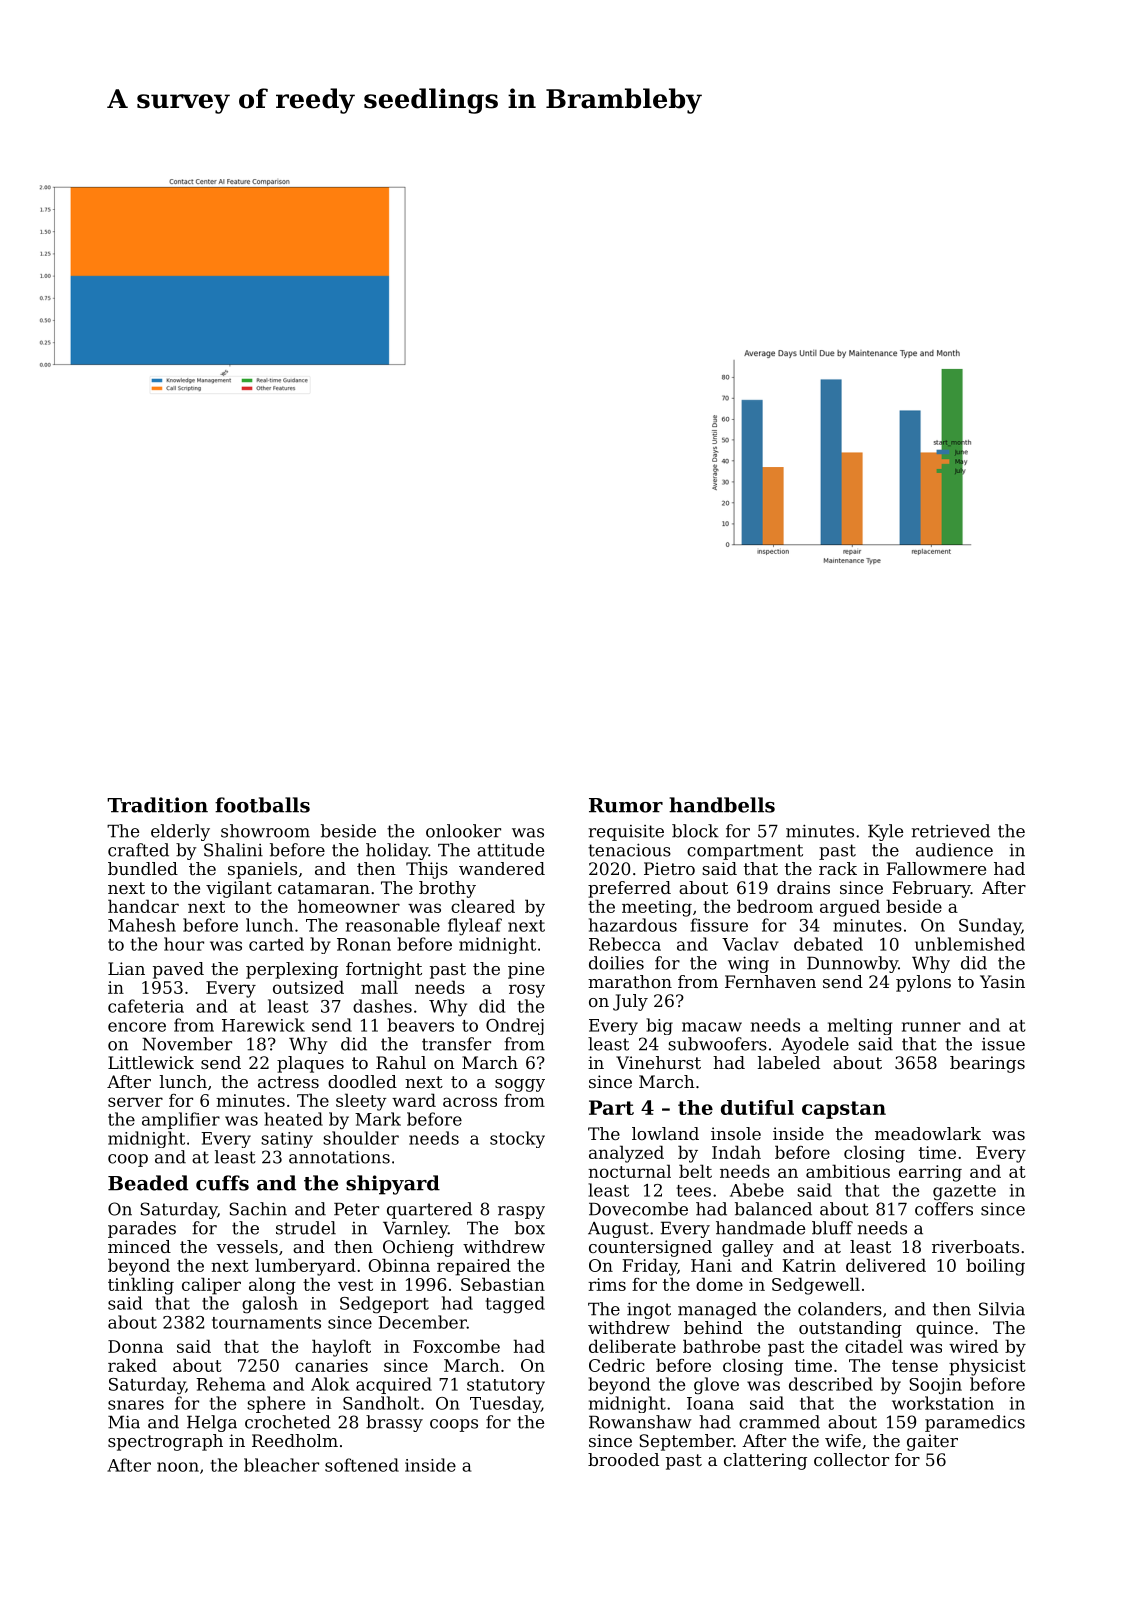  Describe the element at coordinates (717, 1044) in the screenshot. I see `subwoofers` at that location.
